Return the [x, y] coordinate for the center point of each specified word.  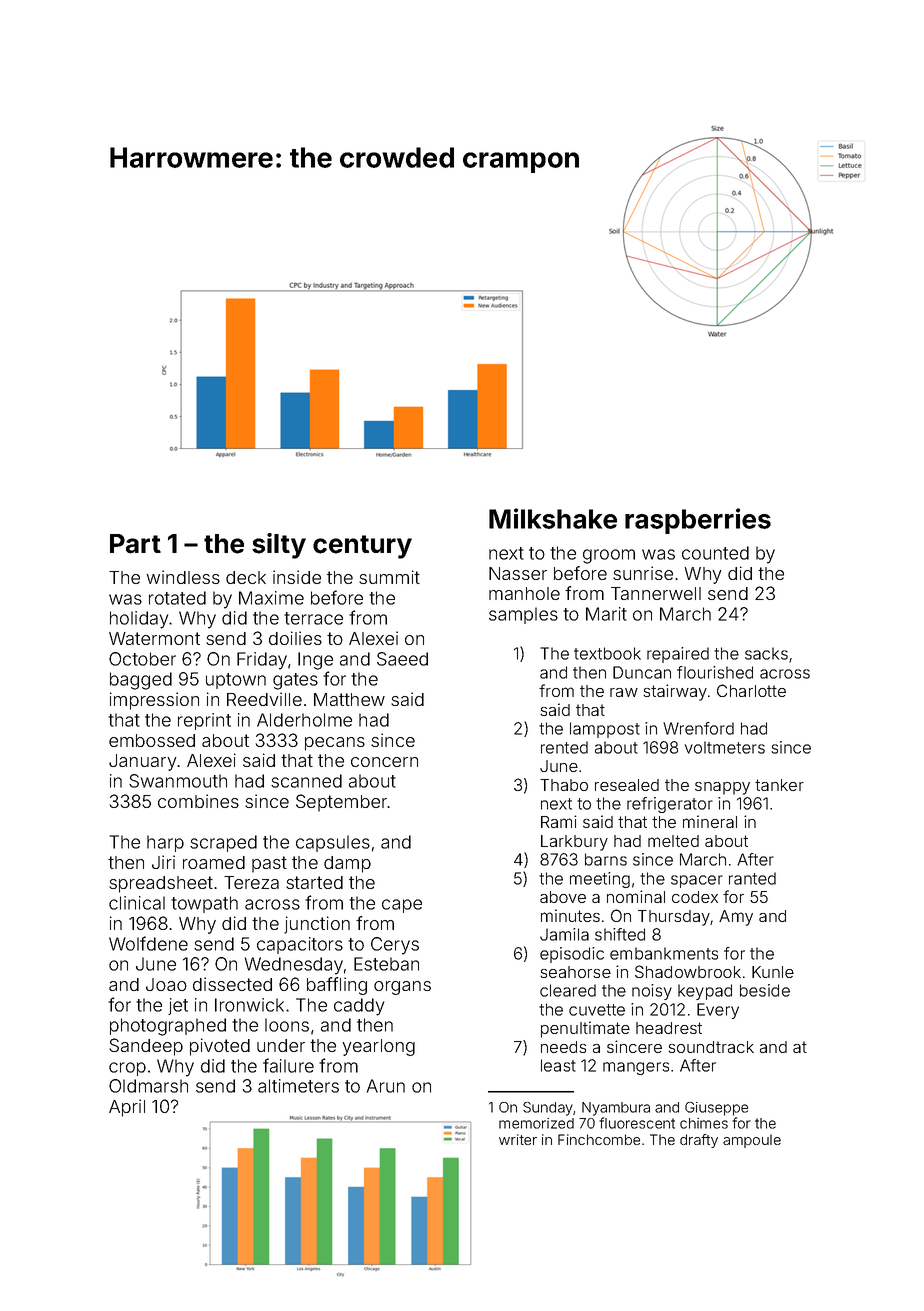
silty [279, 546]
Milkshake [553, 518]
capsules [333, 843]
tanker [779, 785]
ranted [752, 878]
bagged [141, 681]
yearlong [378, 1047]
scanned [306, 781]
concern [384, 762]
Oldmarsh [148, 1086]
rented [564, 747]
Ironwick [249, 1005]
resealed [627, 785]
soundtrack [711, 1047]
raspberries [698, 521]
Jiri [163, 862]
